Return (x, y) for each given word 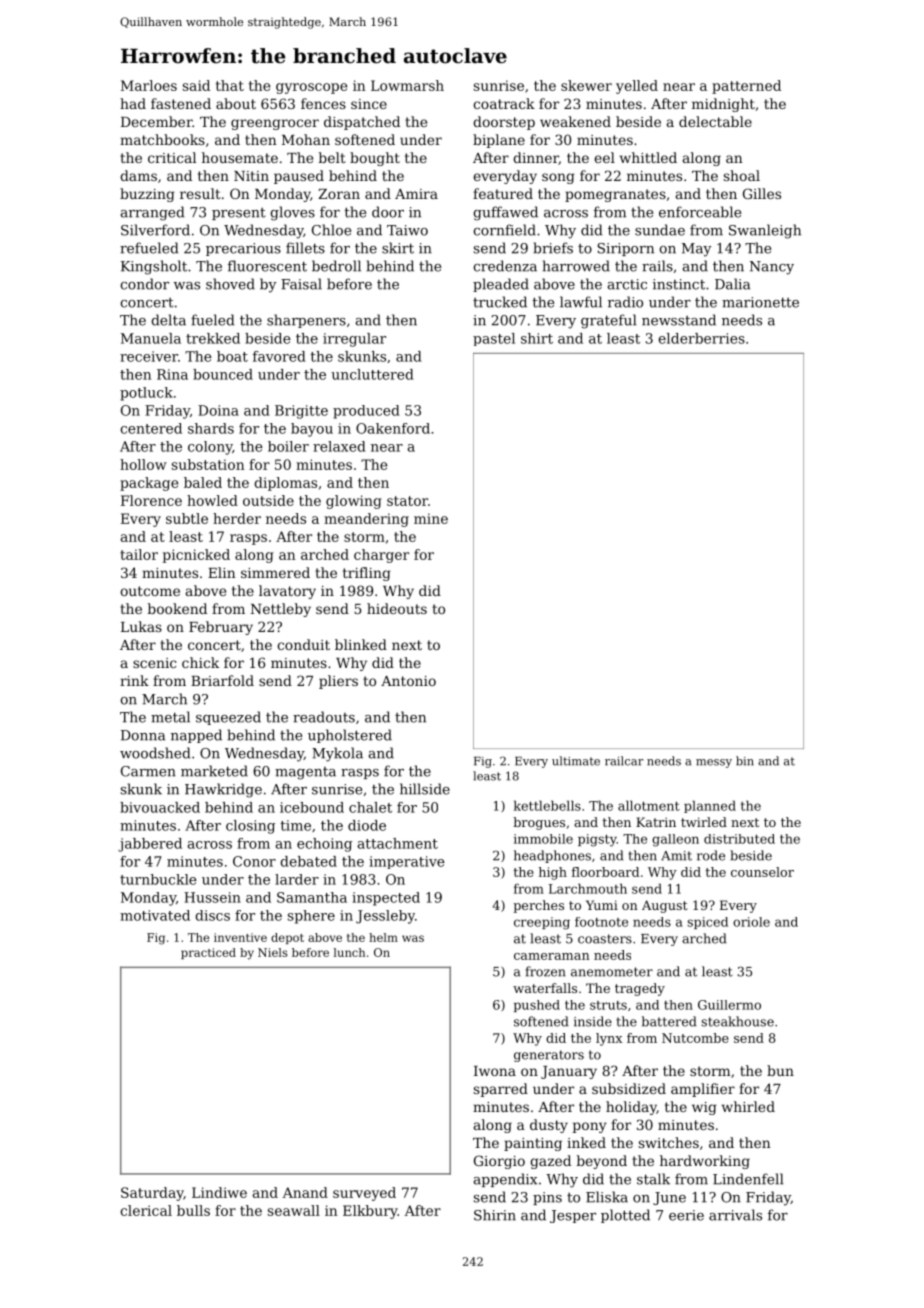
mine (431, 518)
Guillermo (729, 1005)
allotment (649, 805)
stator (407, 501)
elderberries (702, 338)
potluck (146, 394)
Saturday (152, 1194)
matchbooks (162, 139)
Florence (151, 500)
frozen (546, 971)
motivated (155, 915)
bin (745, 761)
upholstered (350, 736)
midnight (723, 105)
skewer (586, 85)
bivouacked (160, 807)
